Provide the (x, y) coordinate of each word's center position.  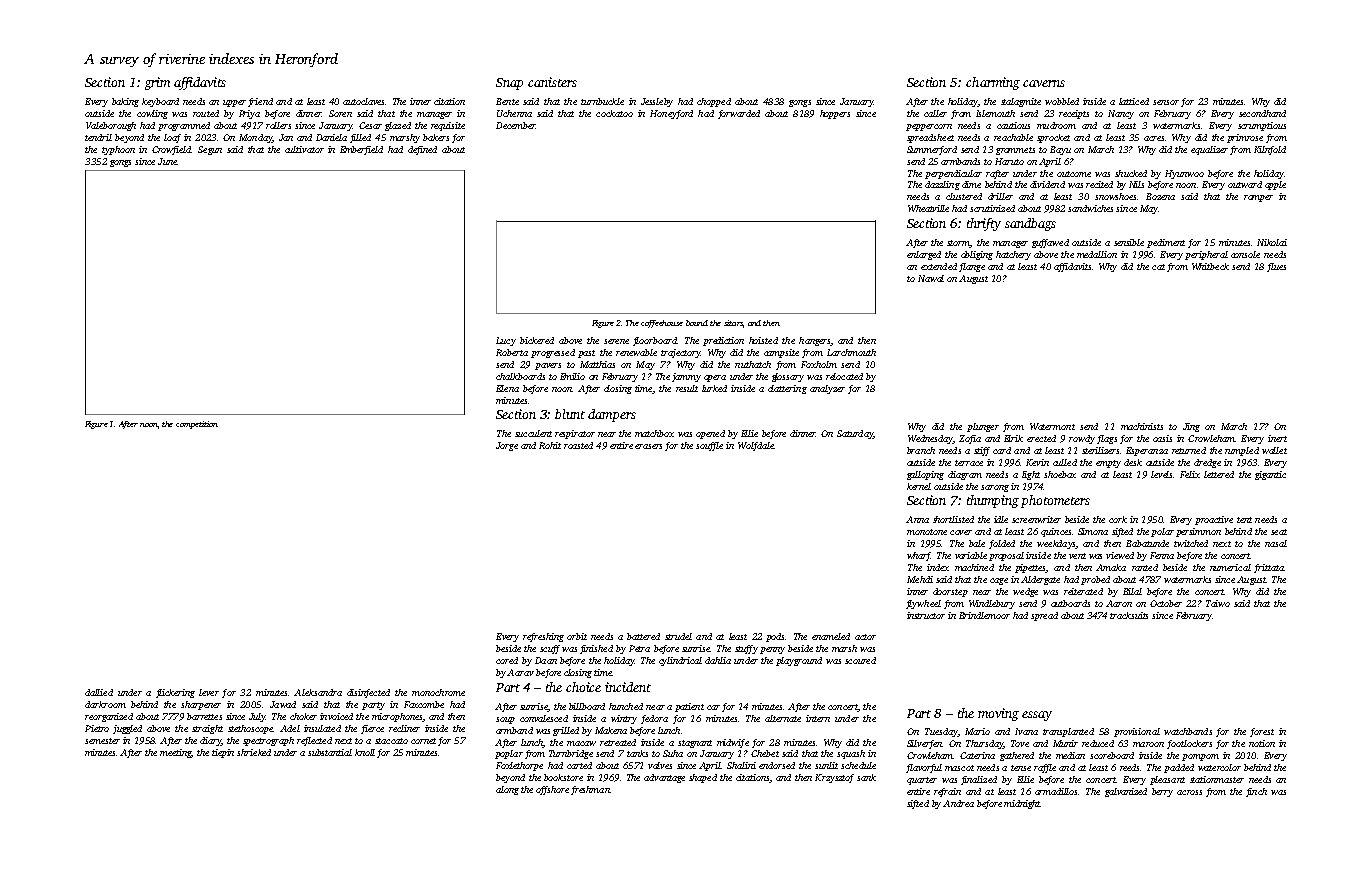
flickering (175, 693)
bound (697, 323)
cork (1118, 519)
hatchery (1013, 255)
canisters (552, 82)
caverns (1044, 83)
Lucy (506, 341)
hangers (814, 341)
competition (197, 425)
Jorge (507, 446)
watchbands (1188, 731)
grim (157, 83)
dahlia (718, 660)
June (167, 161)
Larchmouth (851, 352)
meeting (176, 753)
